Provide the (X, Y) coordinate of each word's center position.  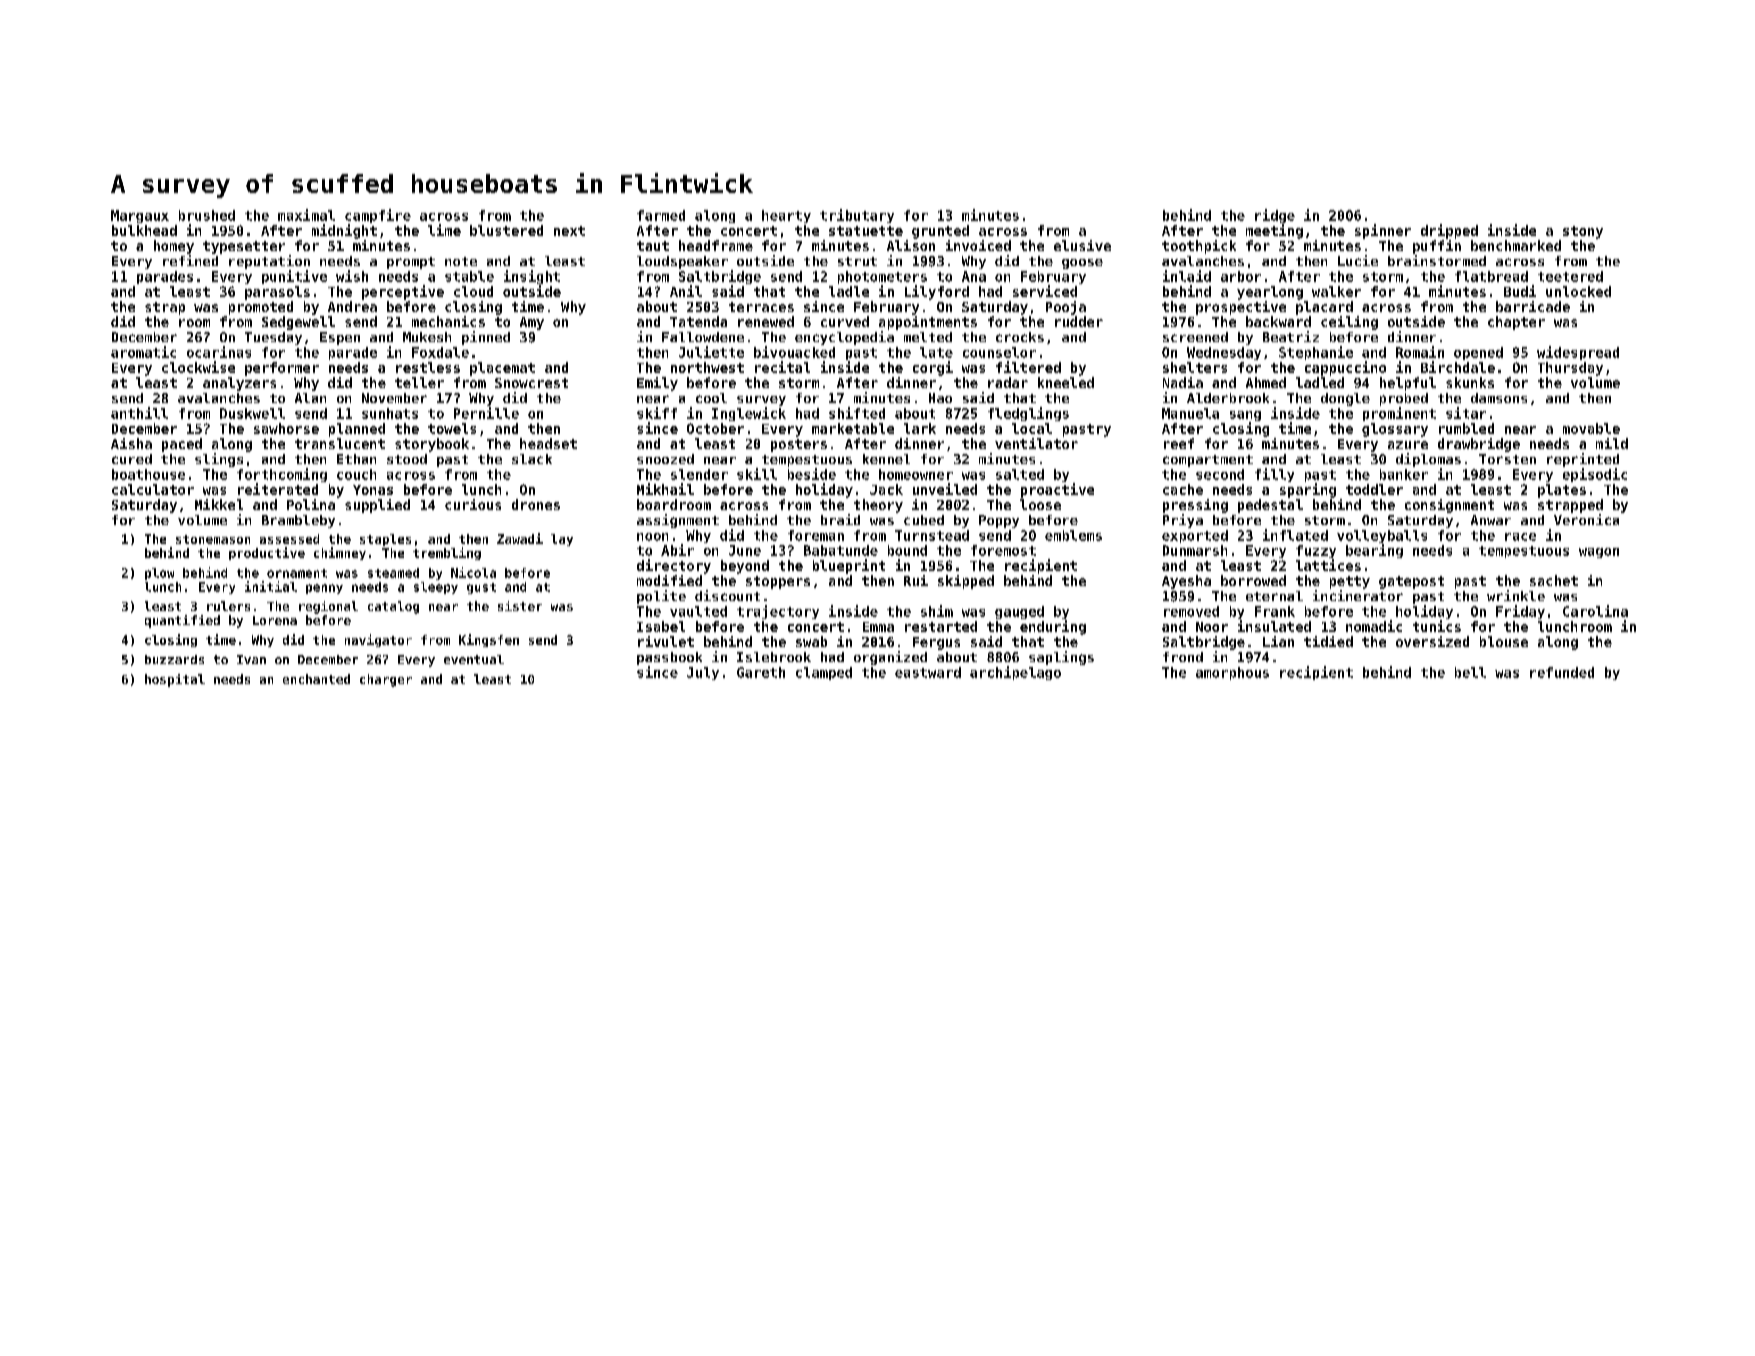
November (394, 398)
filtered (1028, 367)
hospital (175, 680)
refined (190, 260)
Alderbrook (1228, 398)
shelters (1195, 367)
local (1032, 428)
